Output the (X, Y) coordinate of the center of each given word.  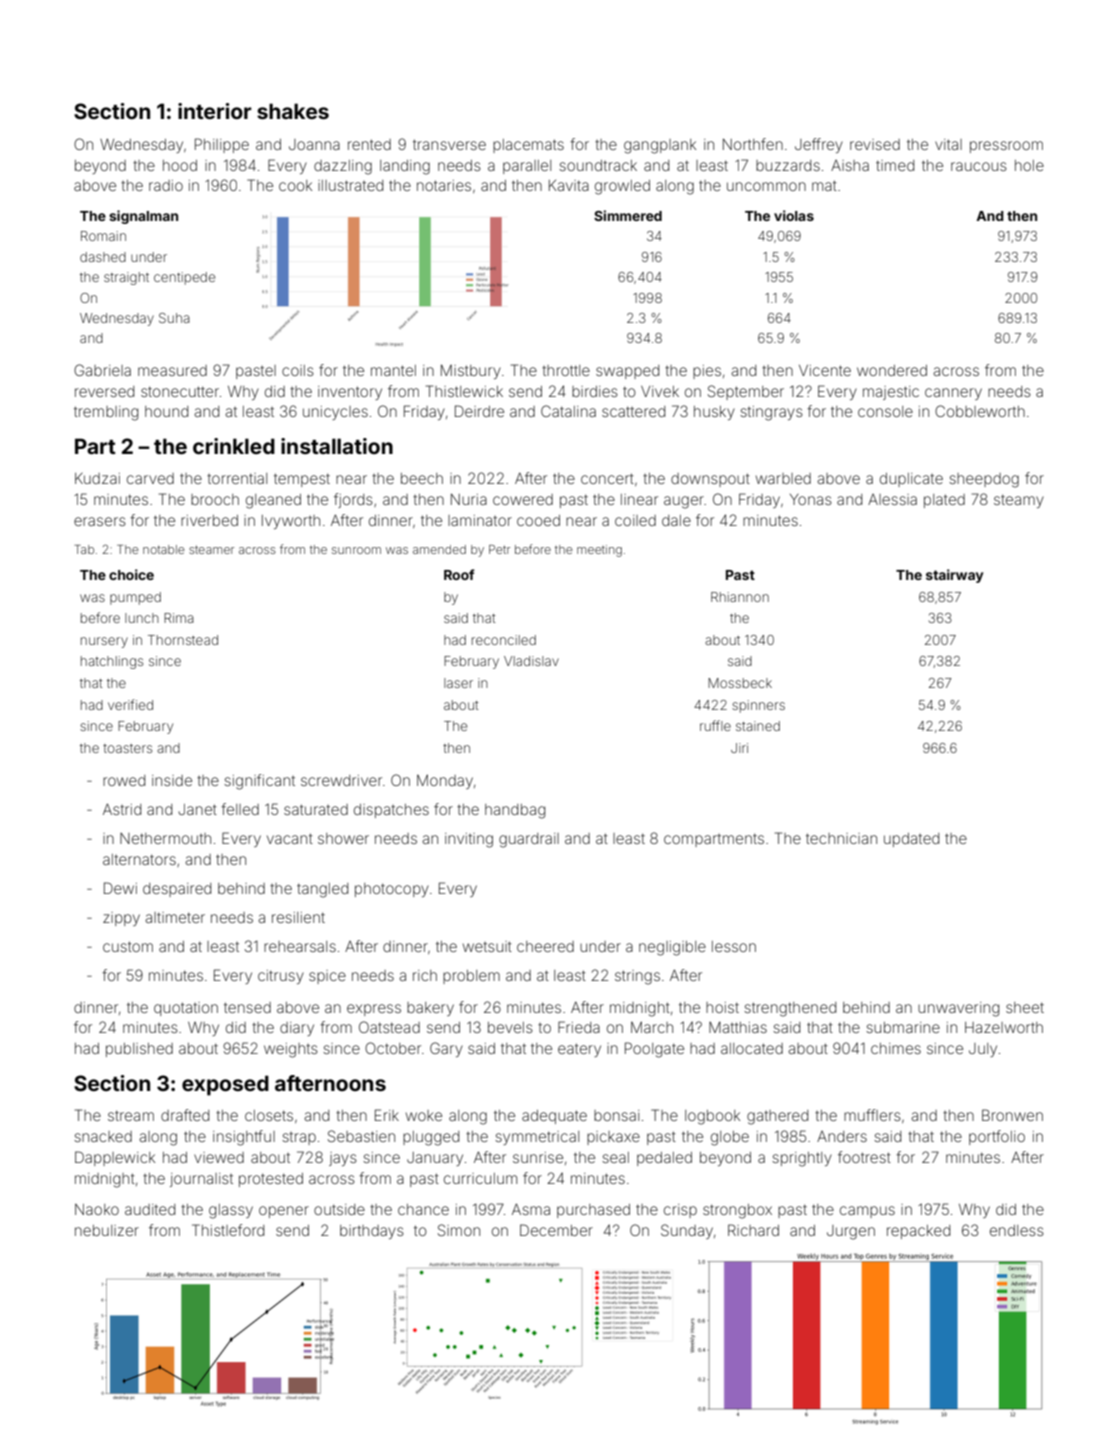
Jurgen (851, 1232)
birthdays (372, 1232)
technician (841, 838)
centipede (184, 278)
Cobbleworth (980, 411)
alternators (139, 859)
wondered (892, 370)
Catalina (568, 411)
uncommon (766, 186)
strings (637, 977)
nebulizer (107, 1230)
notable (163, 549)
